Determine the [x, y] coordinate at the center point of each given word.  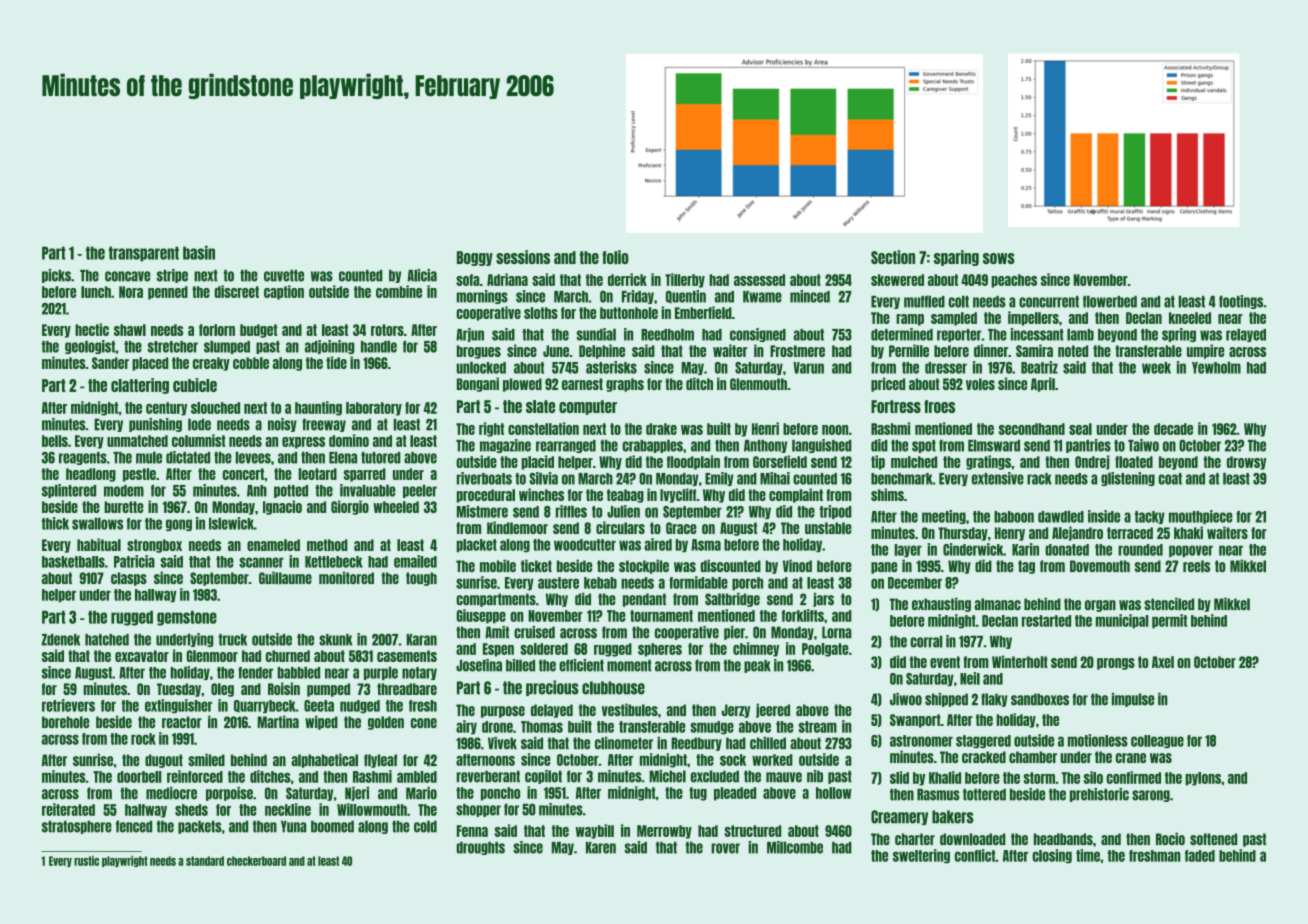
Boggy [475, 258]
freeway [324, 425]
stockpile [644, 566]
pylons [1203, 779]
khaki [1188, 532]
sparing [956, 258]
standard [205, 861]
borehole [65, 722]
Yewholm [1216, 367]
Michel [667, 776]
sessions [523, 257]
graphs [625, 385]
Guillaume [285, 578]
